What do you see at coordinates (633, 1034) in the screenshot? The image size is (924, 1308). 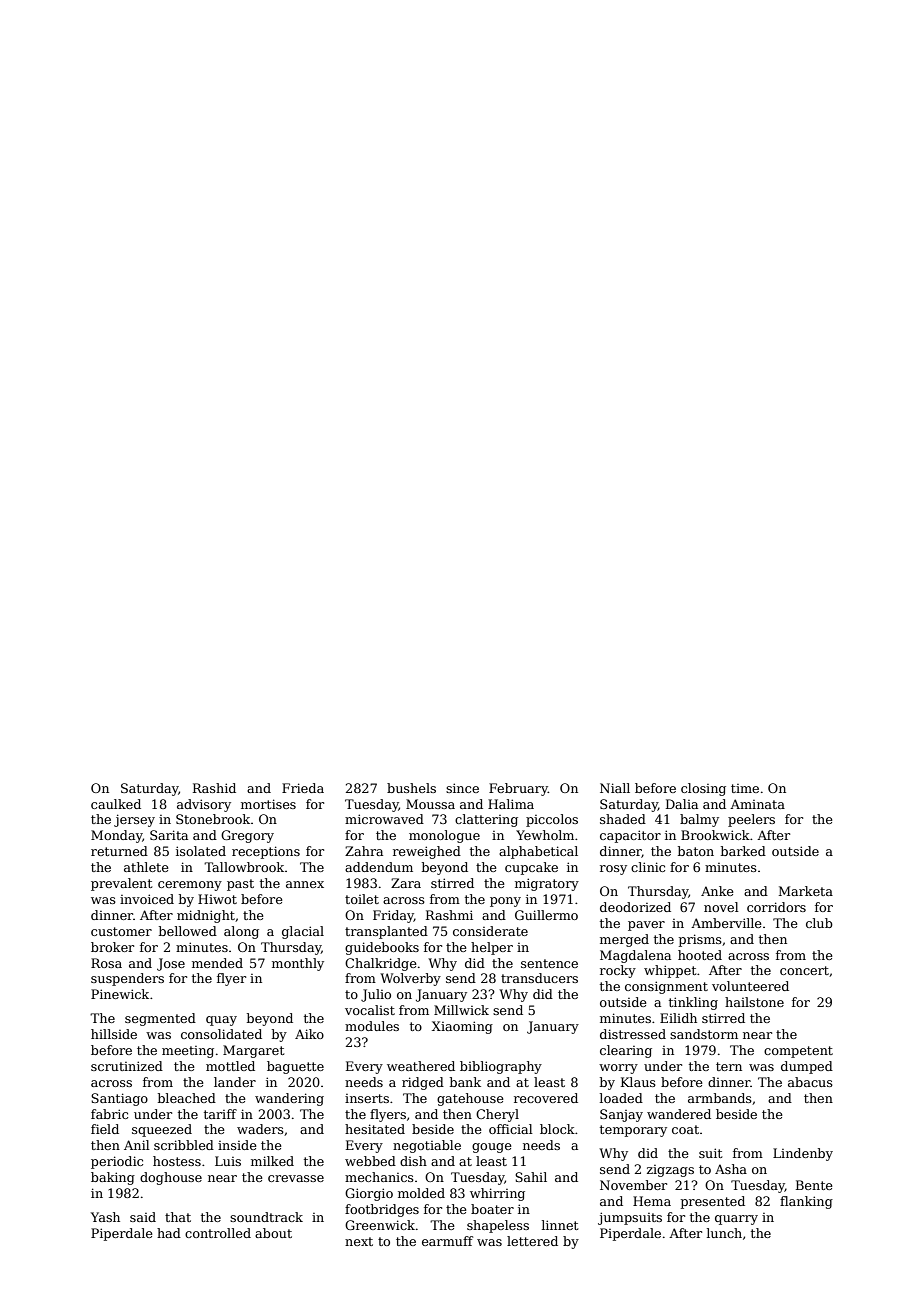 I see `distressed` at bounding box center [633, 1034].
